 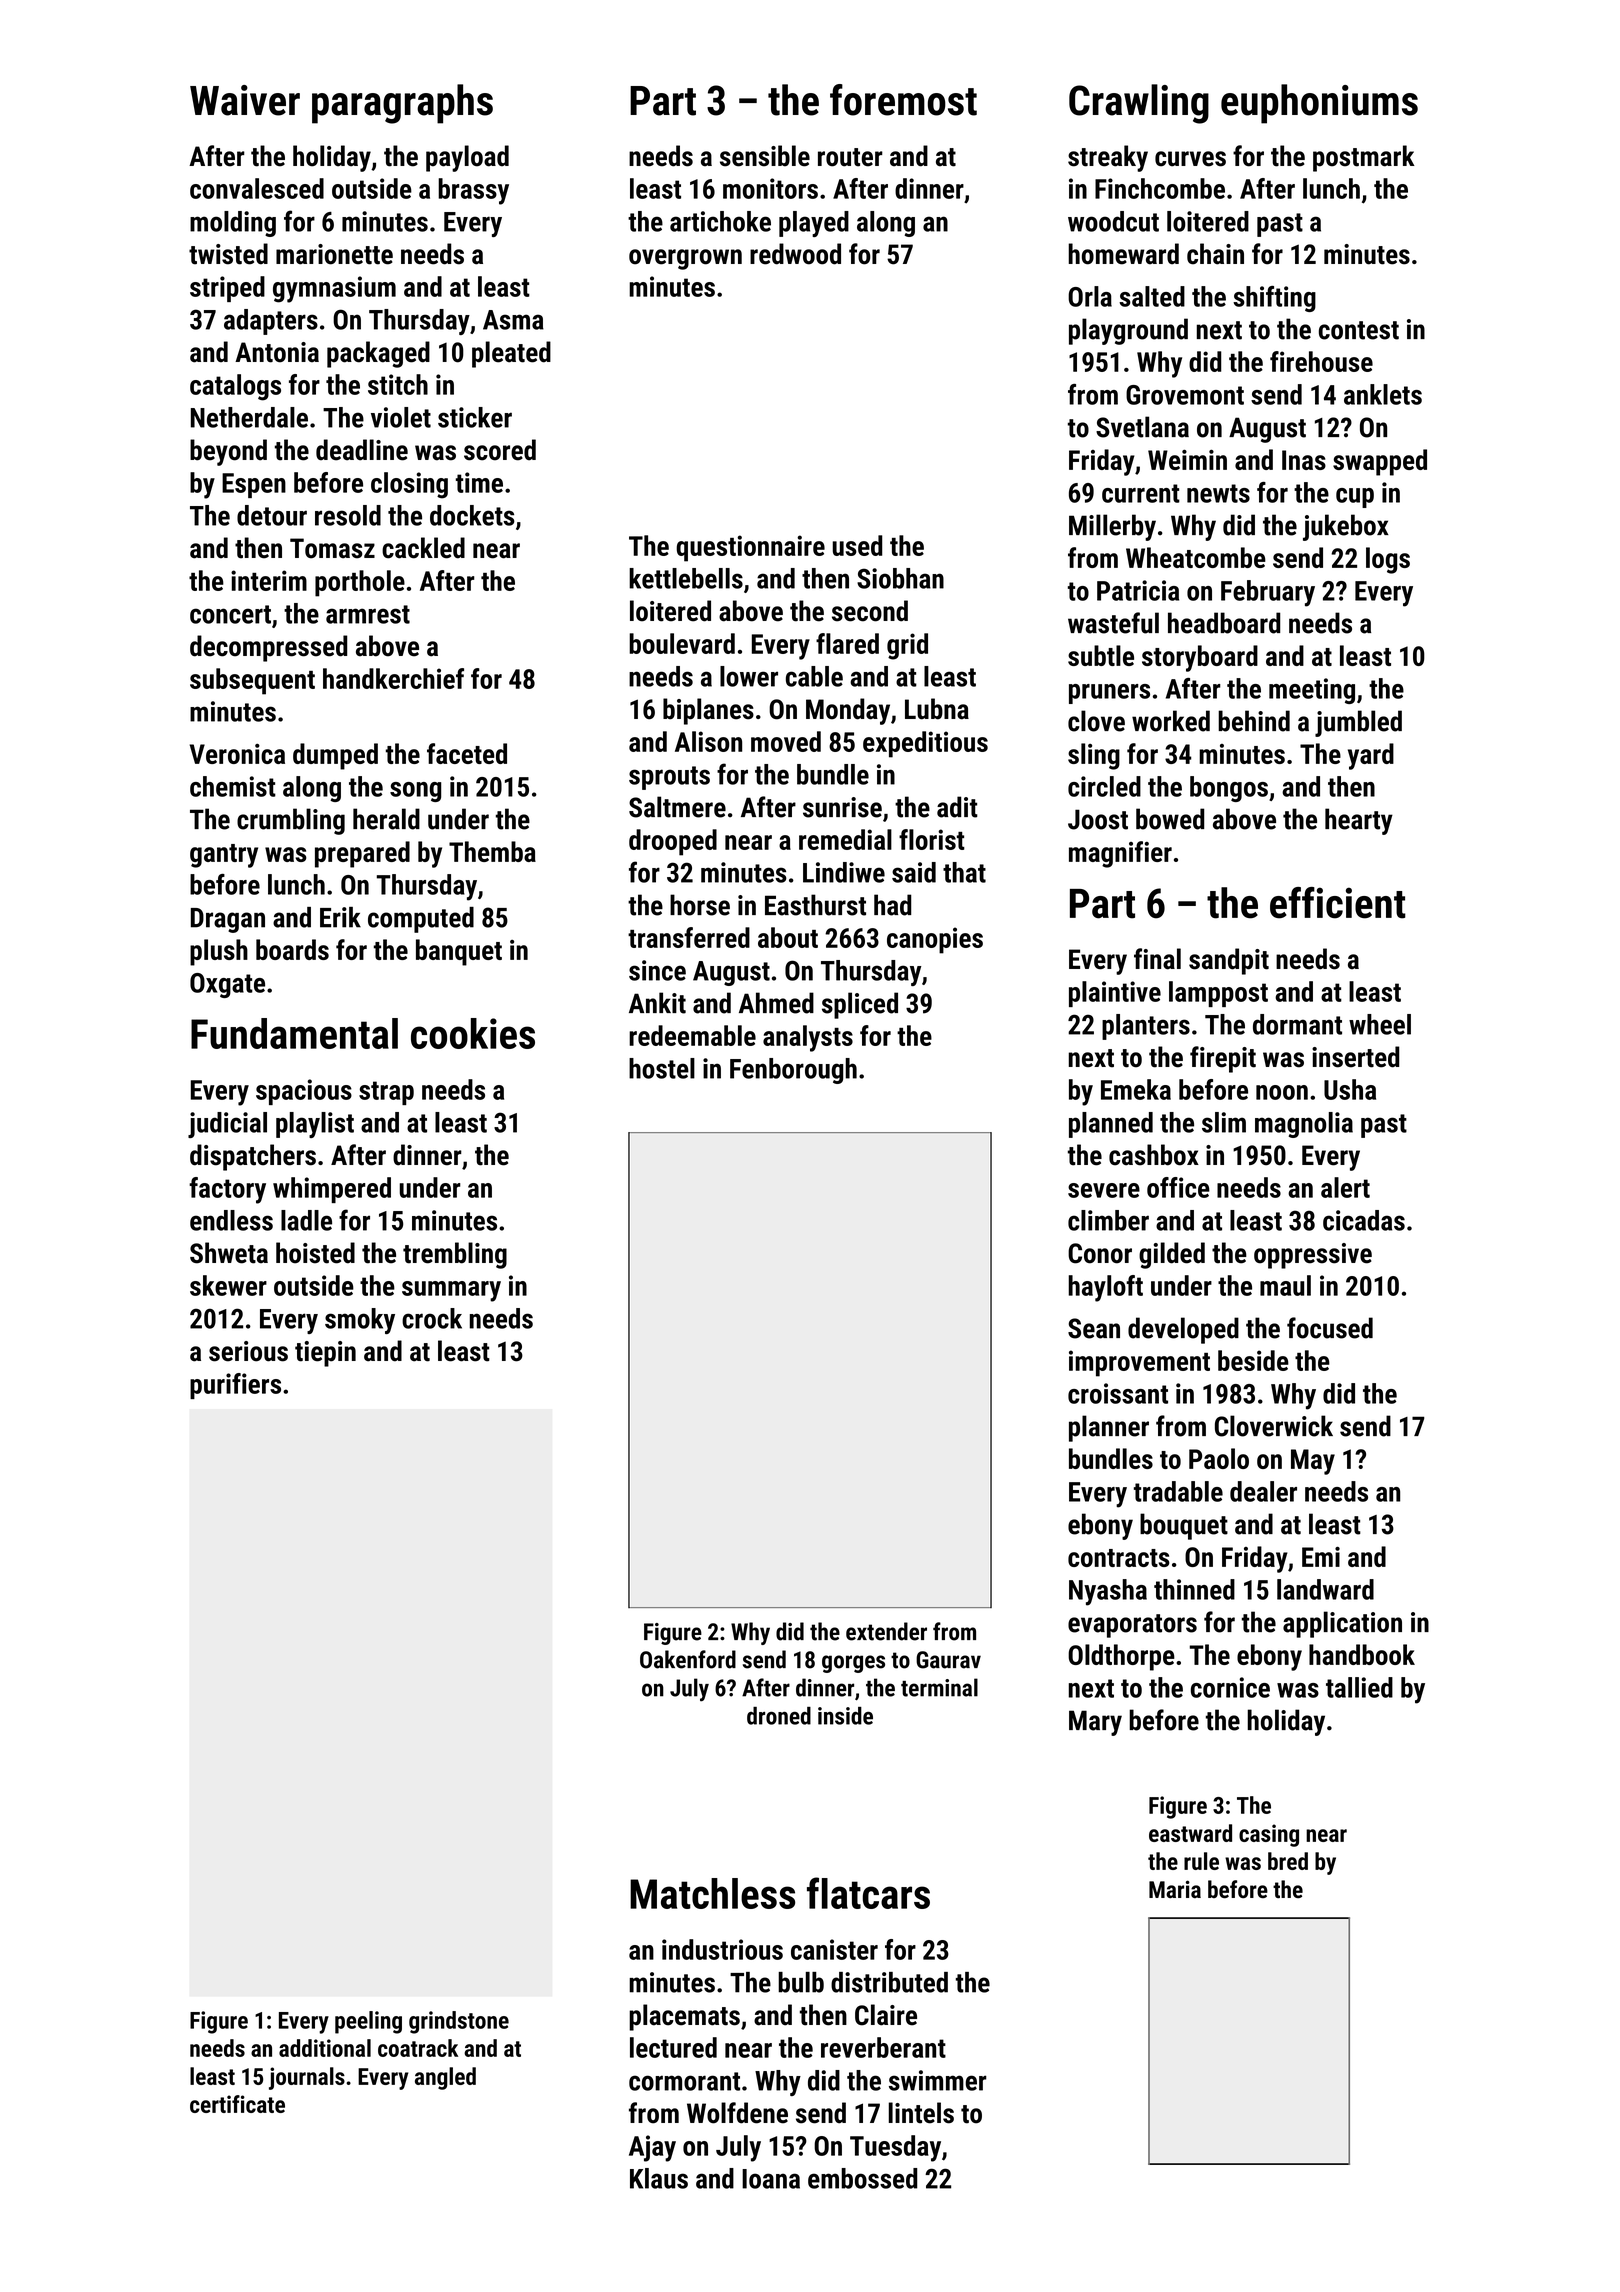 I want to click on paragraphs, so click(x=402, y=104).
